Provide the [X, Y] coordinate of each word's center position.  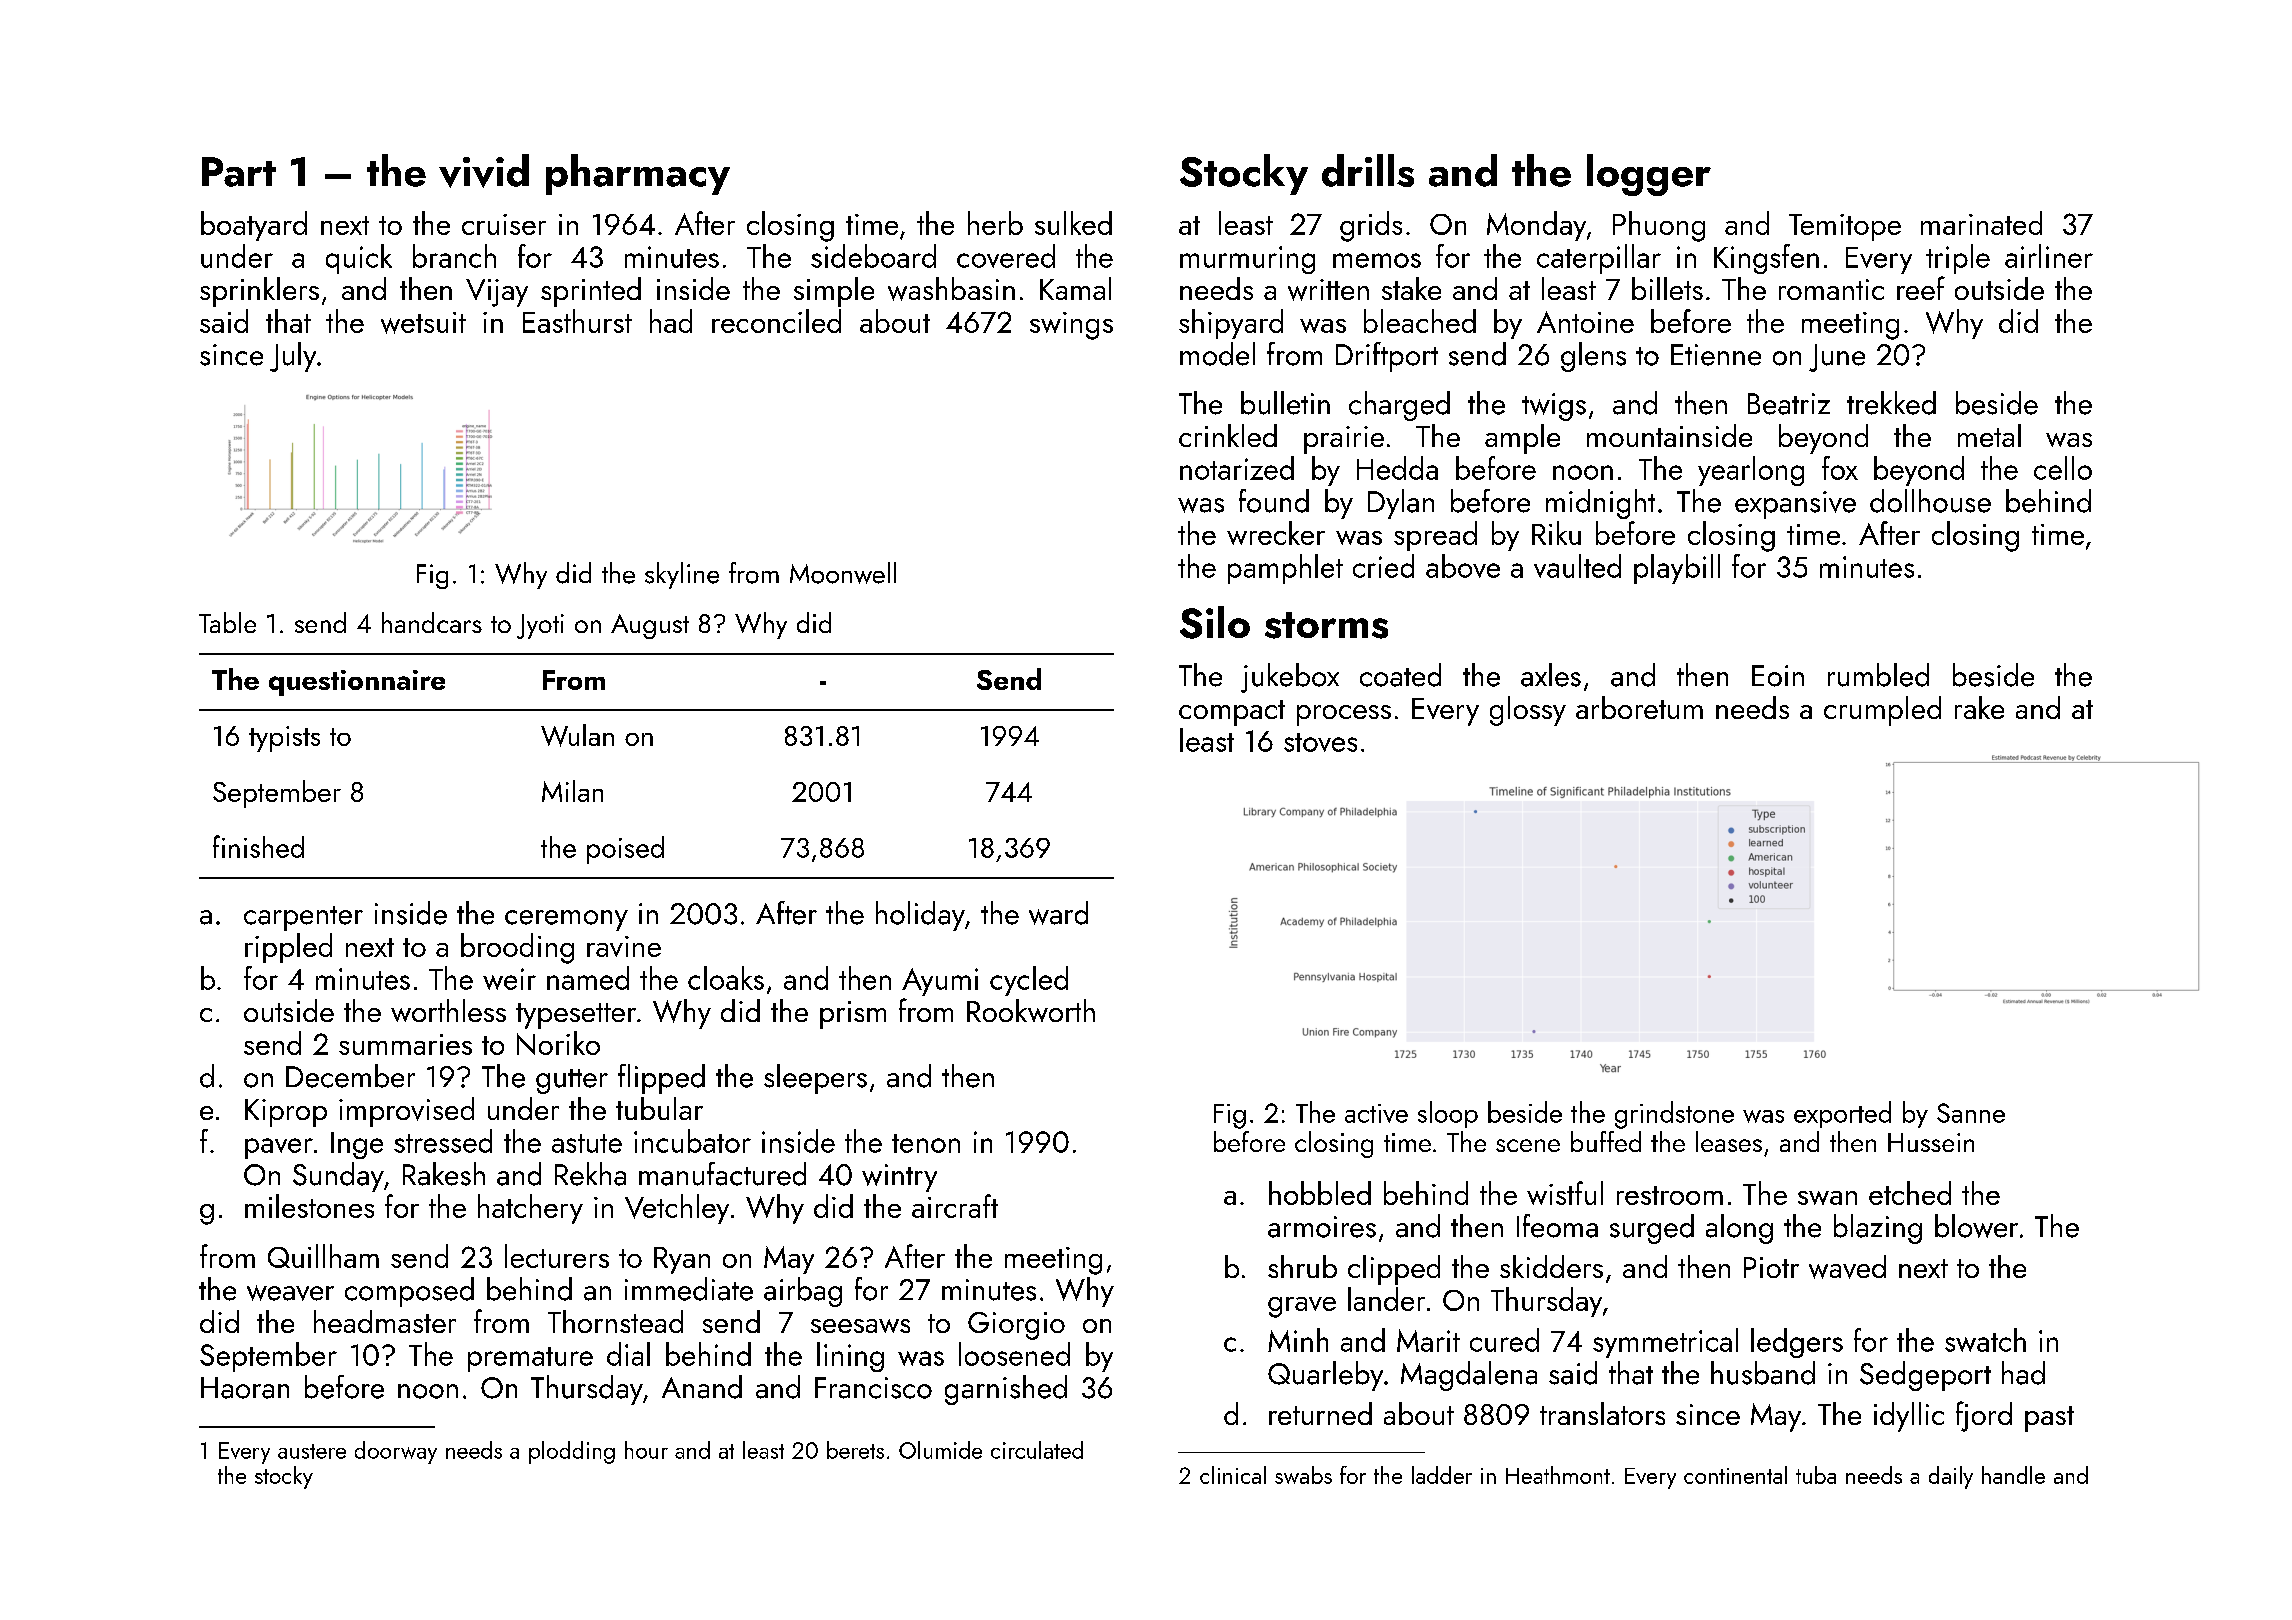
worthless [448, 1010]
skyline [682, 575]
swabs [1303, 1475]
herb [995, 223]
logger [1649, 175]
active [1376, 1113]
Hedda [1397, 468]
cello [2063, 468]
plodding [572, 1452]
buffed [1606, 1141]
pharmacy [638, 174]
